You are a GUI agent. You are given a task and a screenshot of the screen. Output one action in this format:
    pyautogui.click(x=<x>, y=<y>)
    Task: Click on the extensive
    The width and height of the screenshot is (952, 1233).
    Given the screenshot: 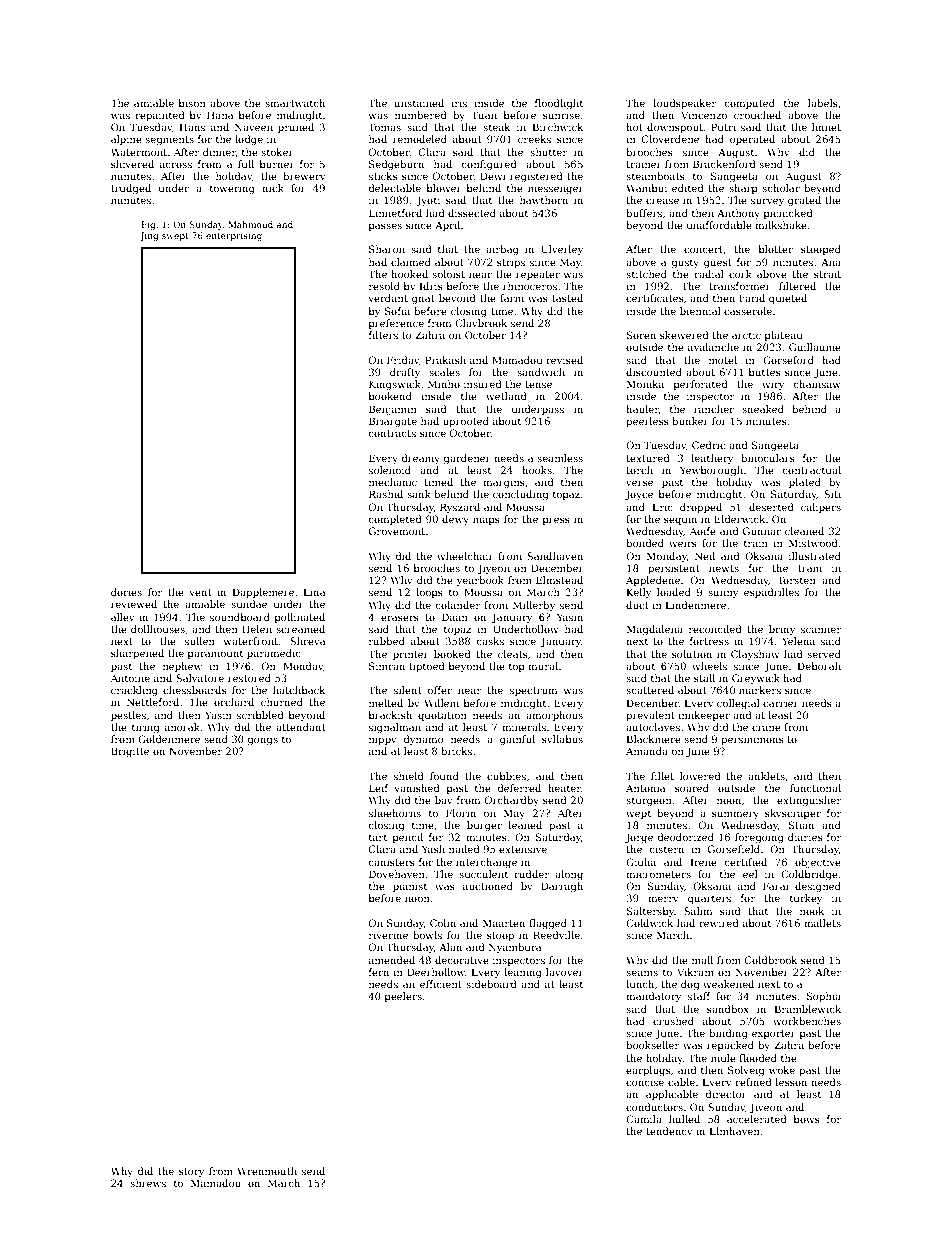 What is the action you would take?
    pyautogui.click(x=523, y=849)
